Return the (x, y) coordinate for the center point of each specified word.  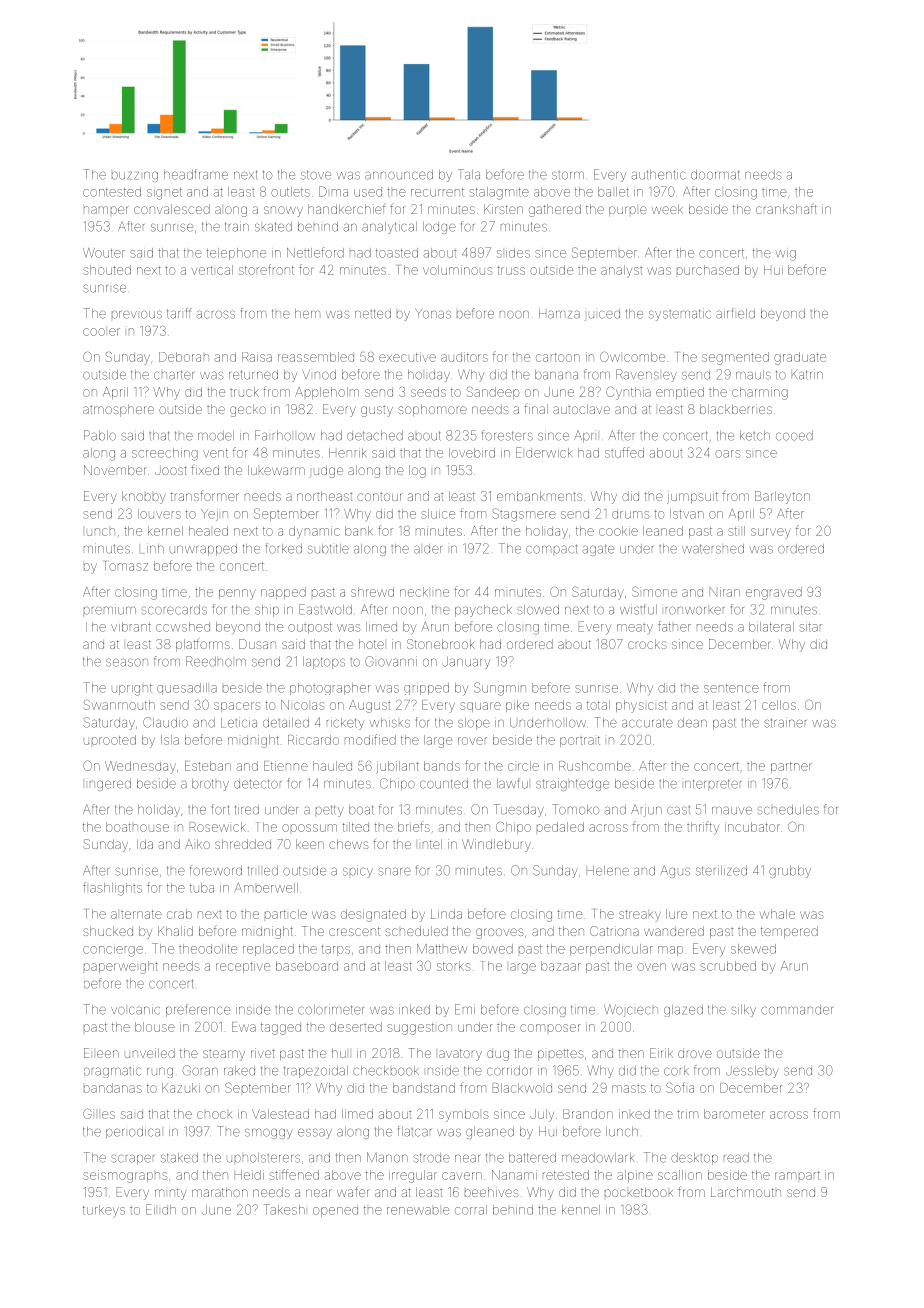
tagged (281, 1029)
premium (110, 609)
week (667, 209)
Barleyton (782, 497)
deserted (356, 1027)
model (216, 436)
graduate (800, 358)
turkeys (104, 1211)
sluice (438, 514)
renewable (418, 1211)
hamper (106, 210)
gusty (377, 411)
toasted (397, 253)
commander (797, 1010)
